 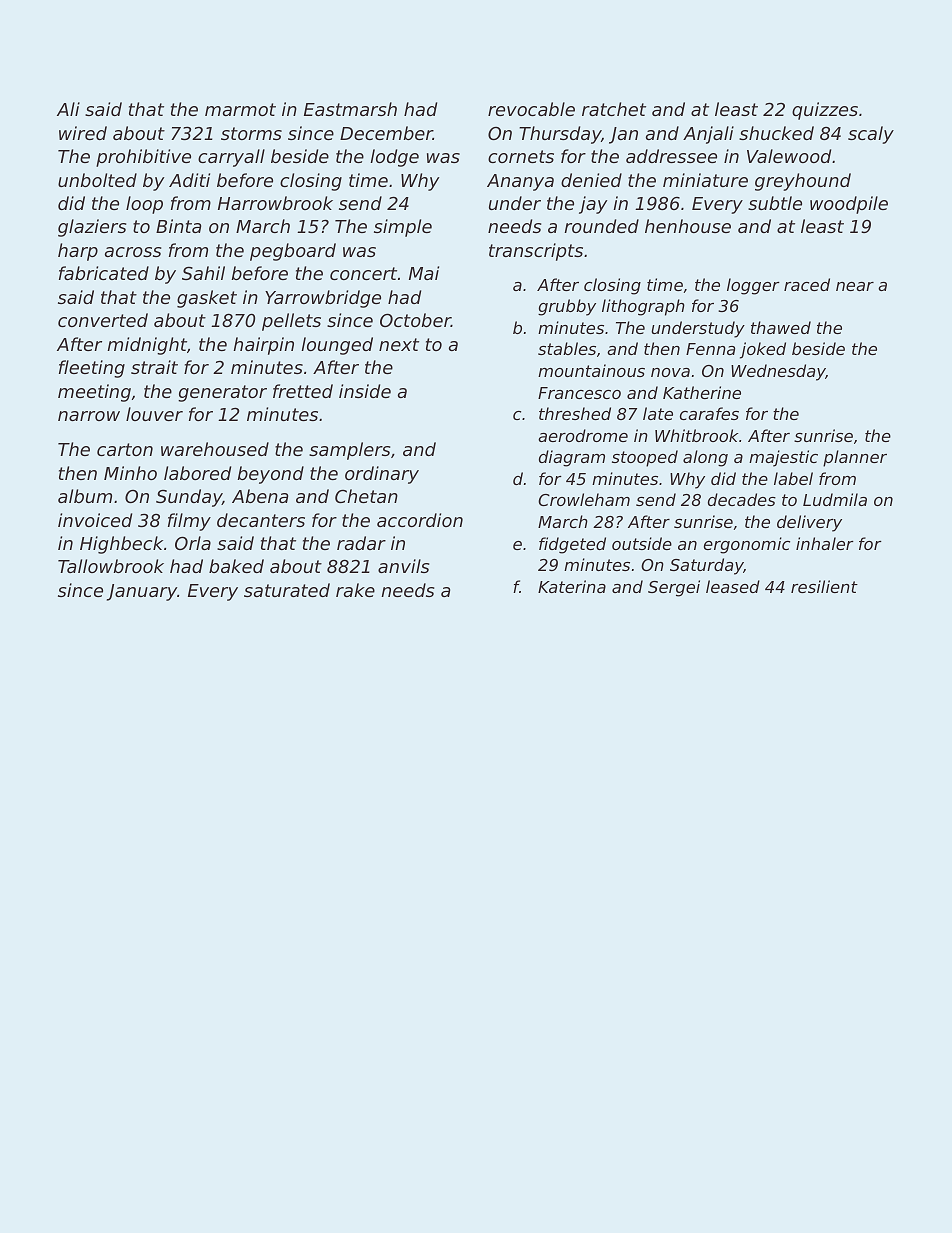 What do you see at coordinates (142, 592) in the screenshot?
I see `January` at bounding box center [142, 592].
